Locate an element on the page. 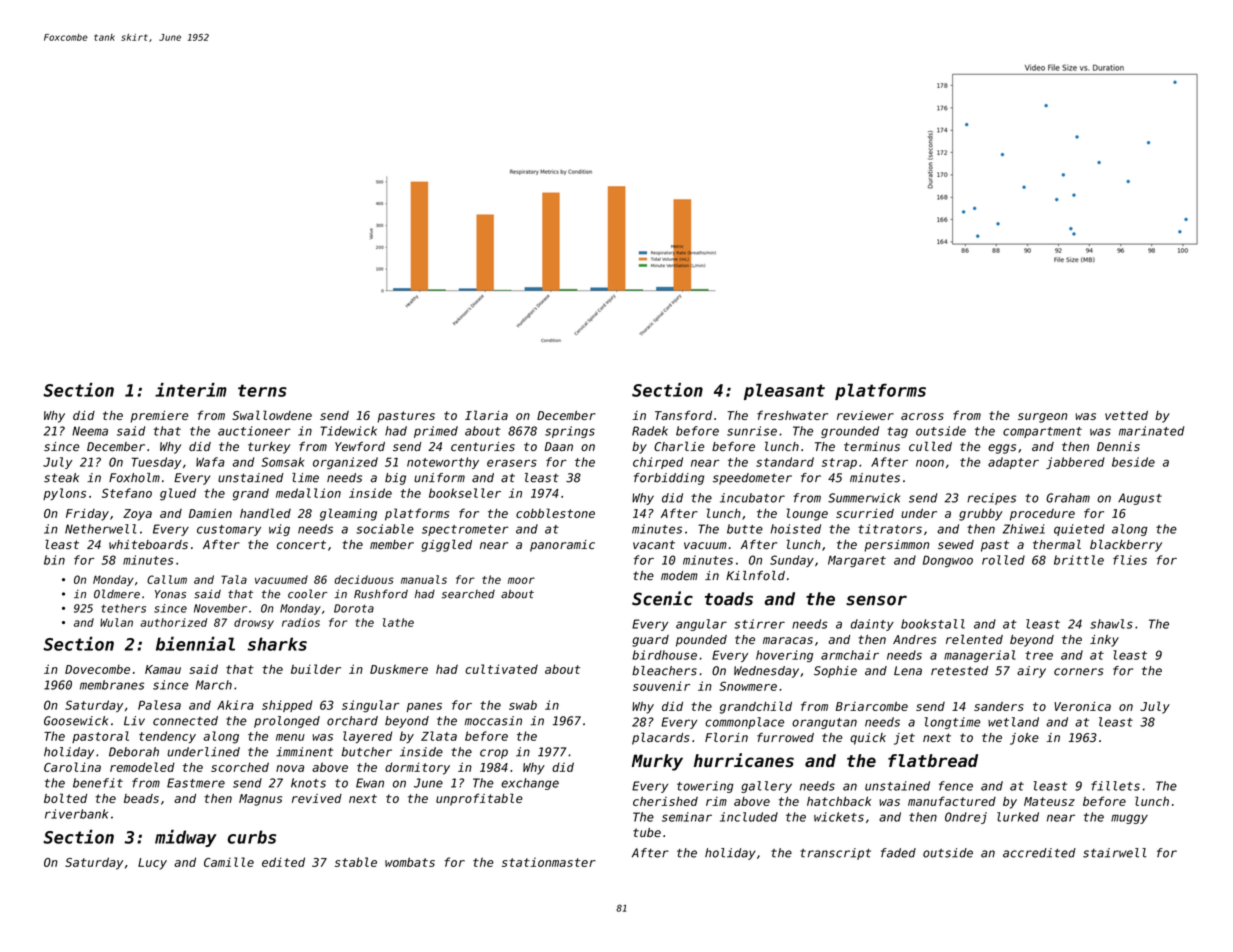 The height and width of the document is (952, 1233). bookstall is located at coordinates (933, 624).
